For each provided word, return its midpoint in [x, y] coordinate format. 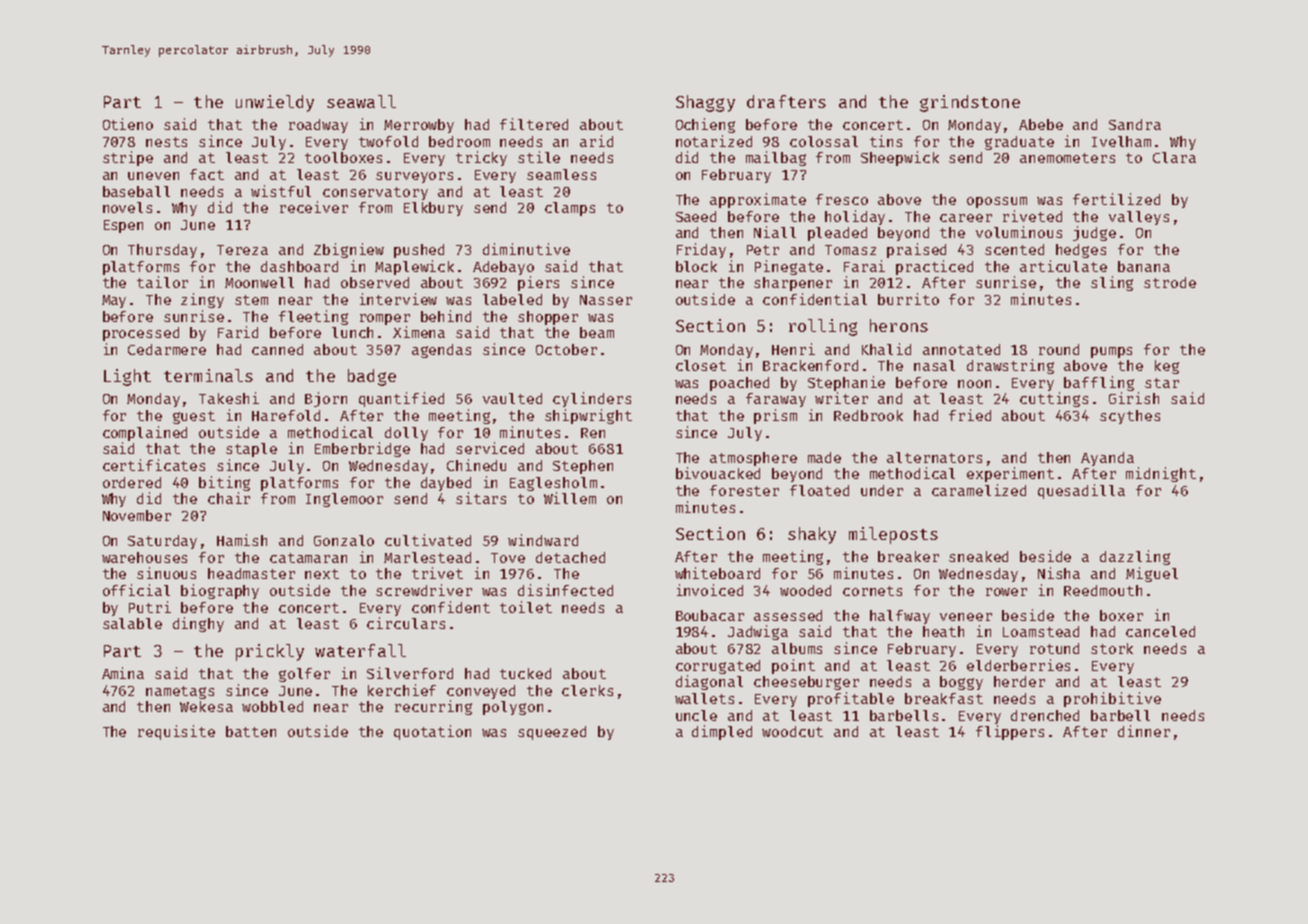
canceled [1160, 631]
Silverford [410, 673]
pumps [1111, 352]
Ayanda [1107, 459]
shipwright [588, 416]
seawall [361, 101]
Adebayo [503, 268]
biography [220, 591]
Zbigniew [349, 250]
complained [145, 433]
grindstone [970, 103]
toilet [526, 607]
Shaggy [705, 103]
